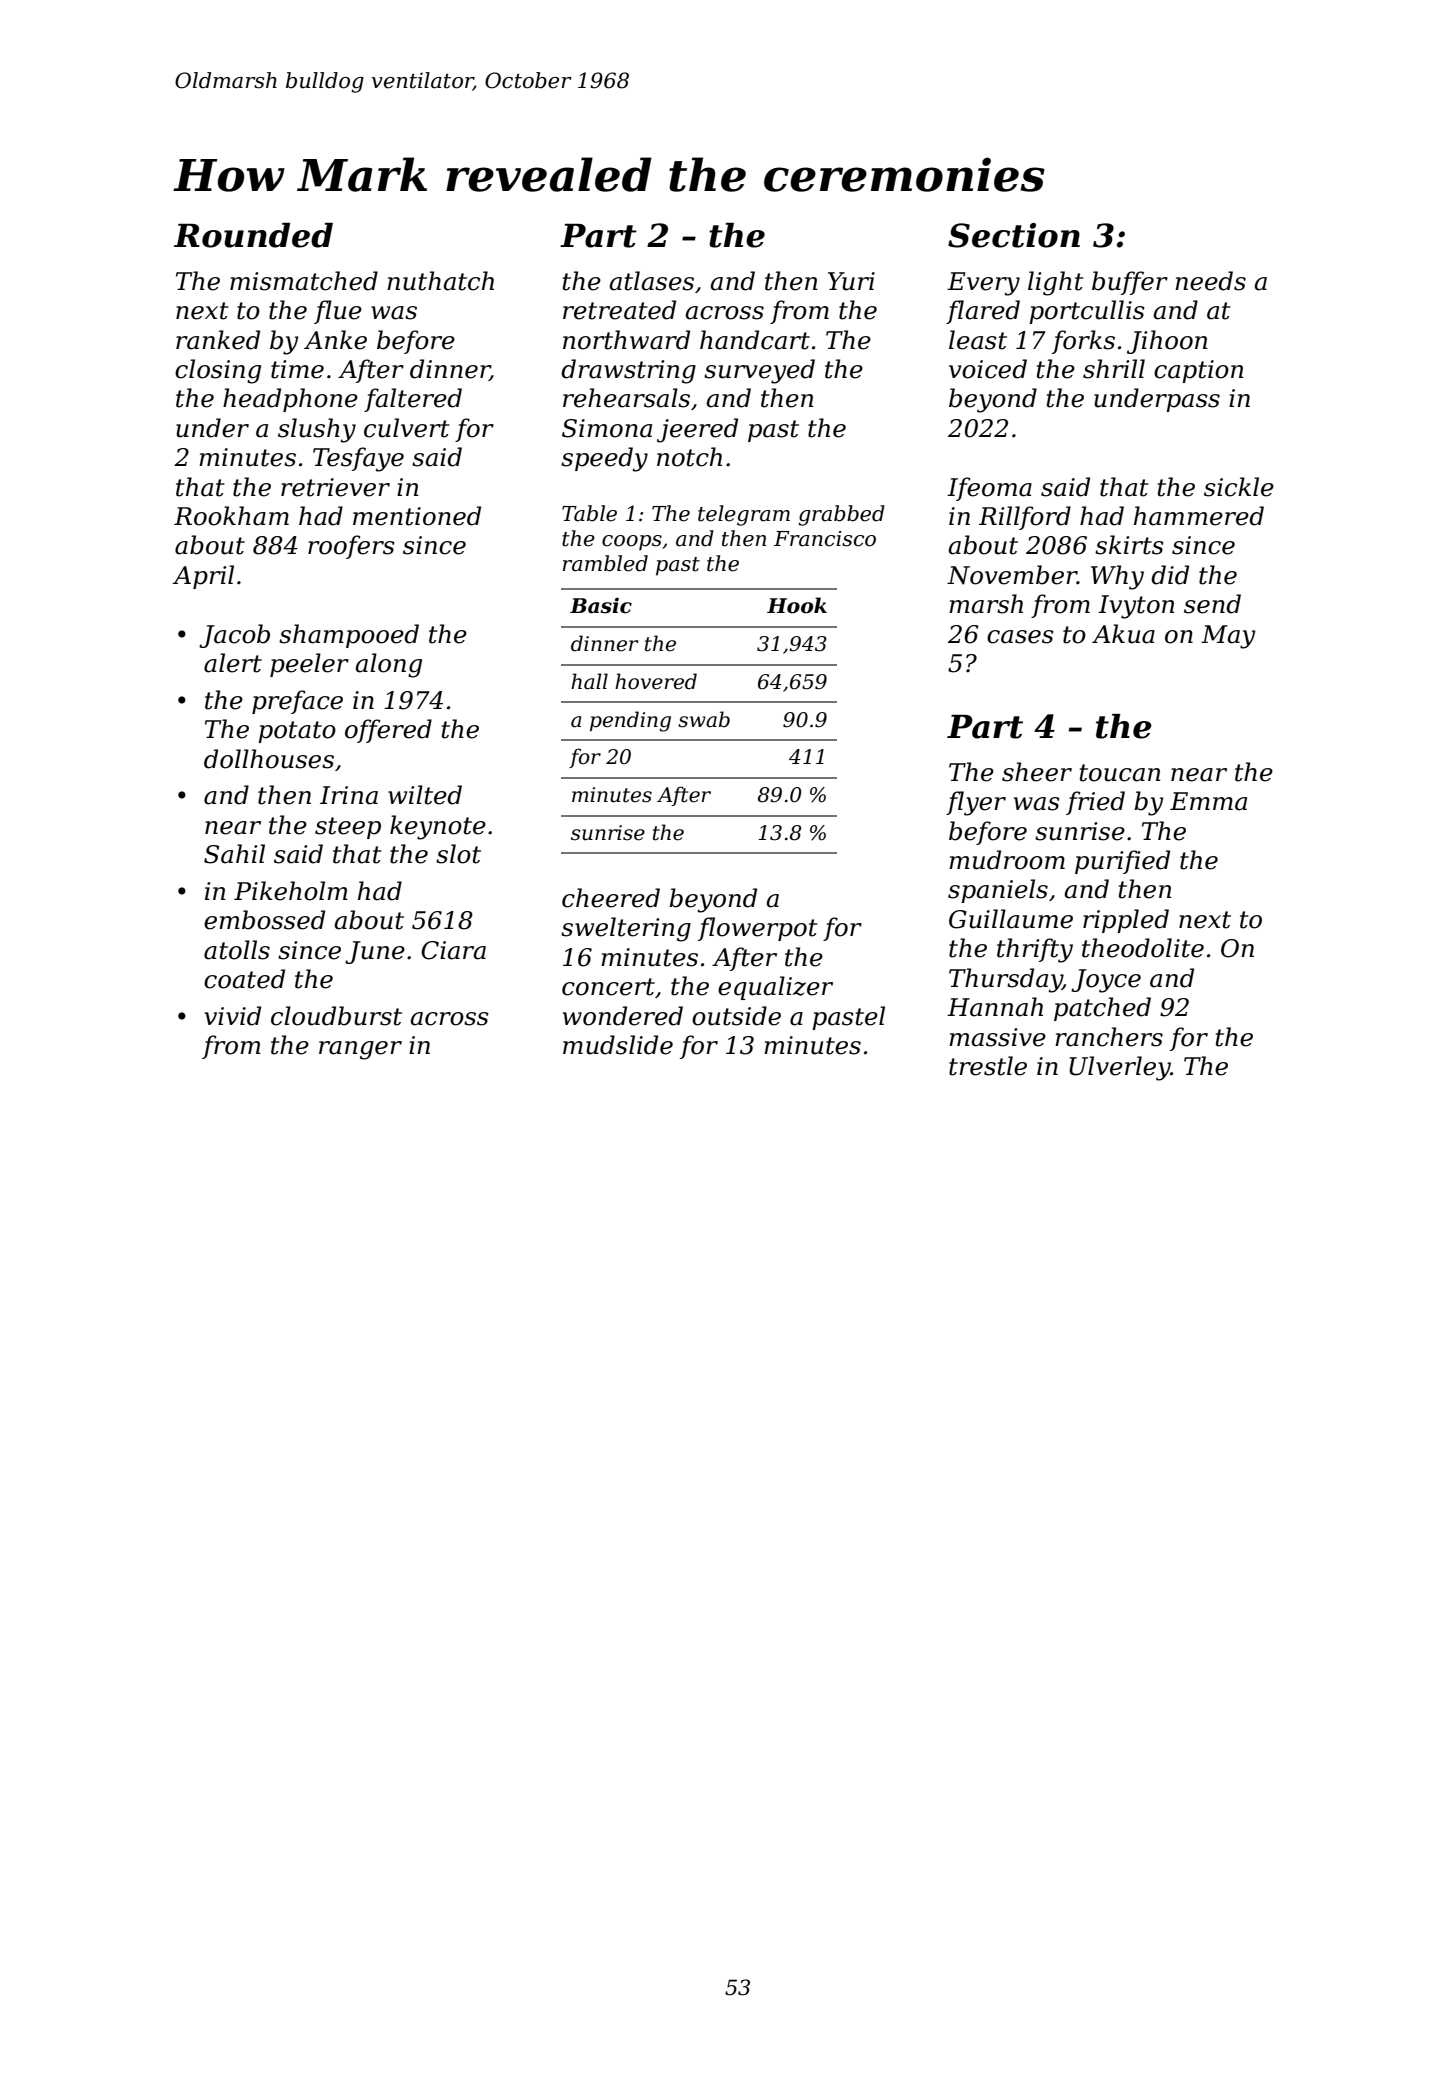 This document has width=1450, height=2100. I want to click on toucan, so click(1120, 773).
